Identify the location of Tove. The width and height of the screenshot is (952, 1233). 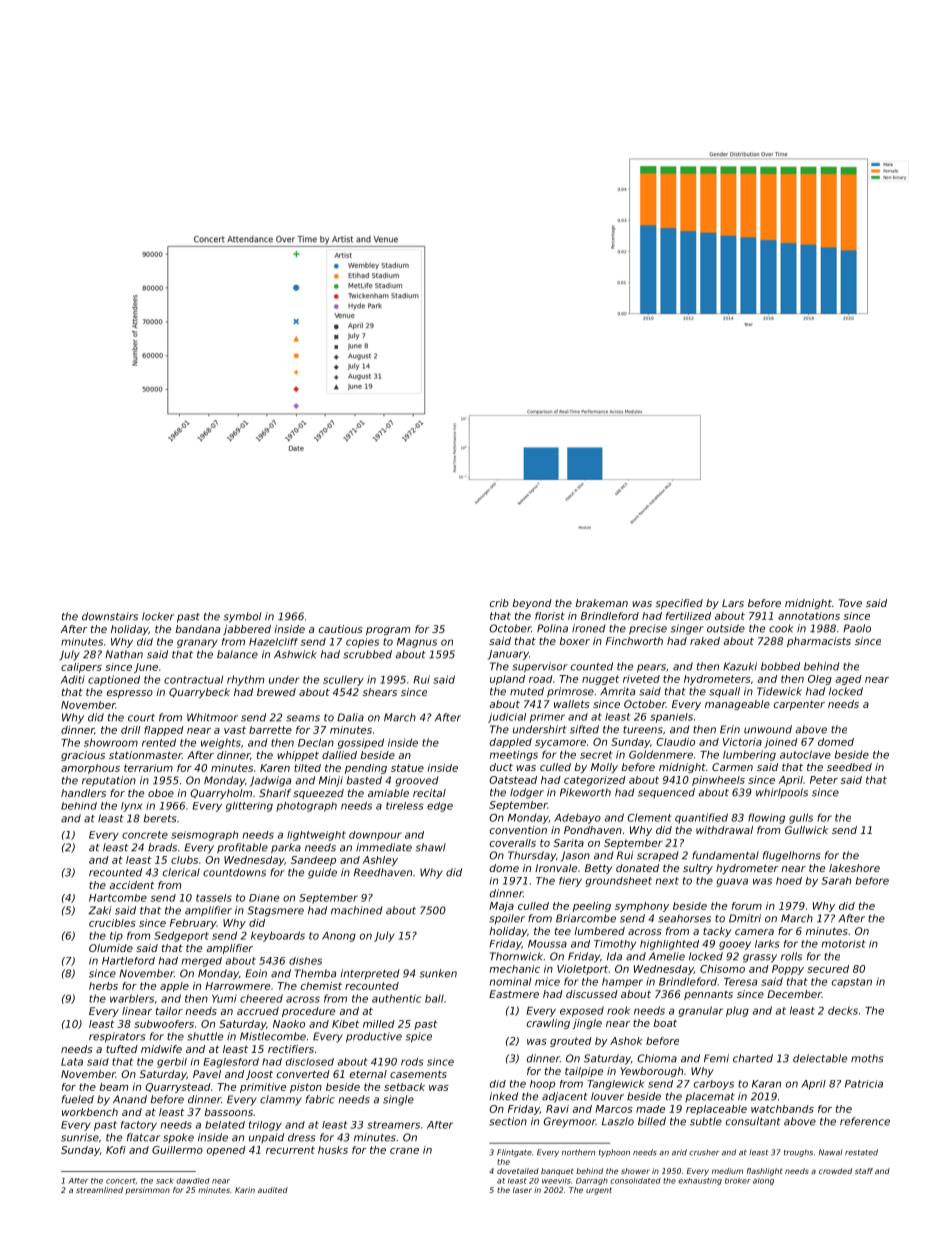
(850, 603).
